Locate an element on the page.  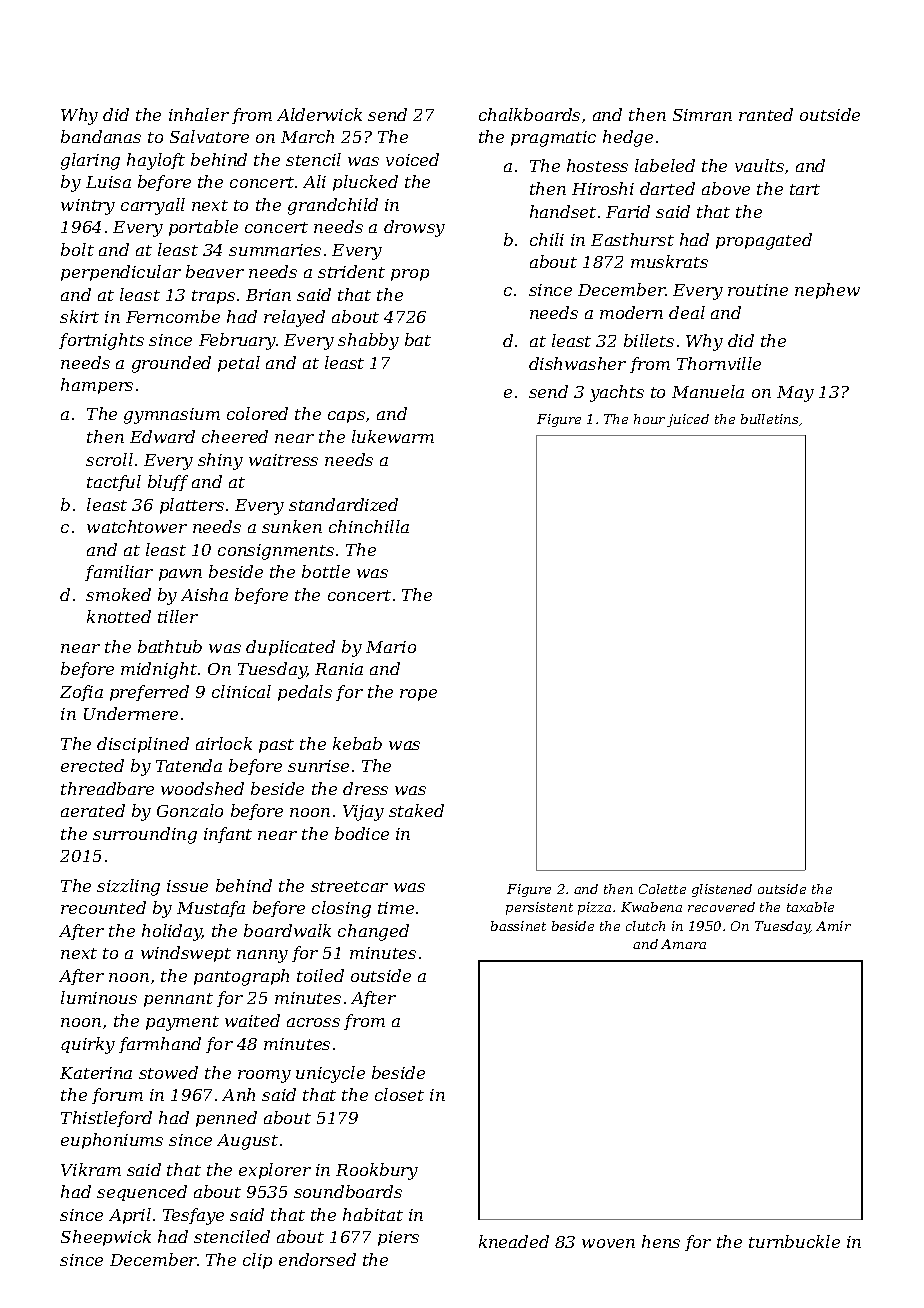
Amara is located at coordinates (683, 944).
